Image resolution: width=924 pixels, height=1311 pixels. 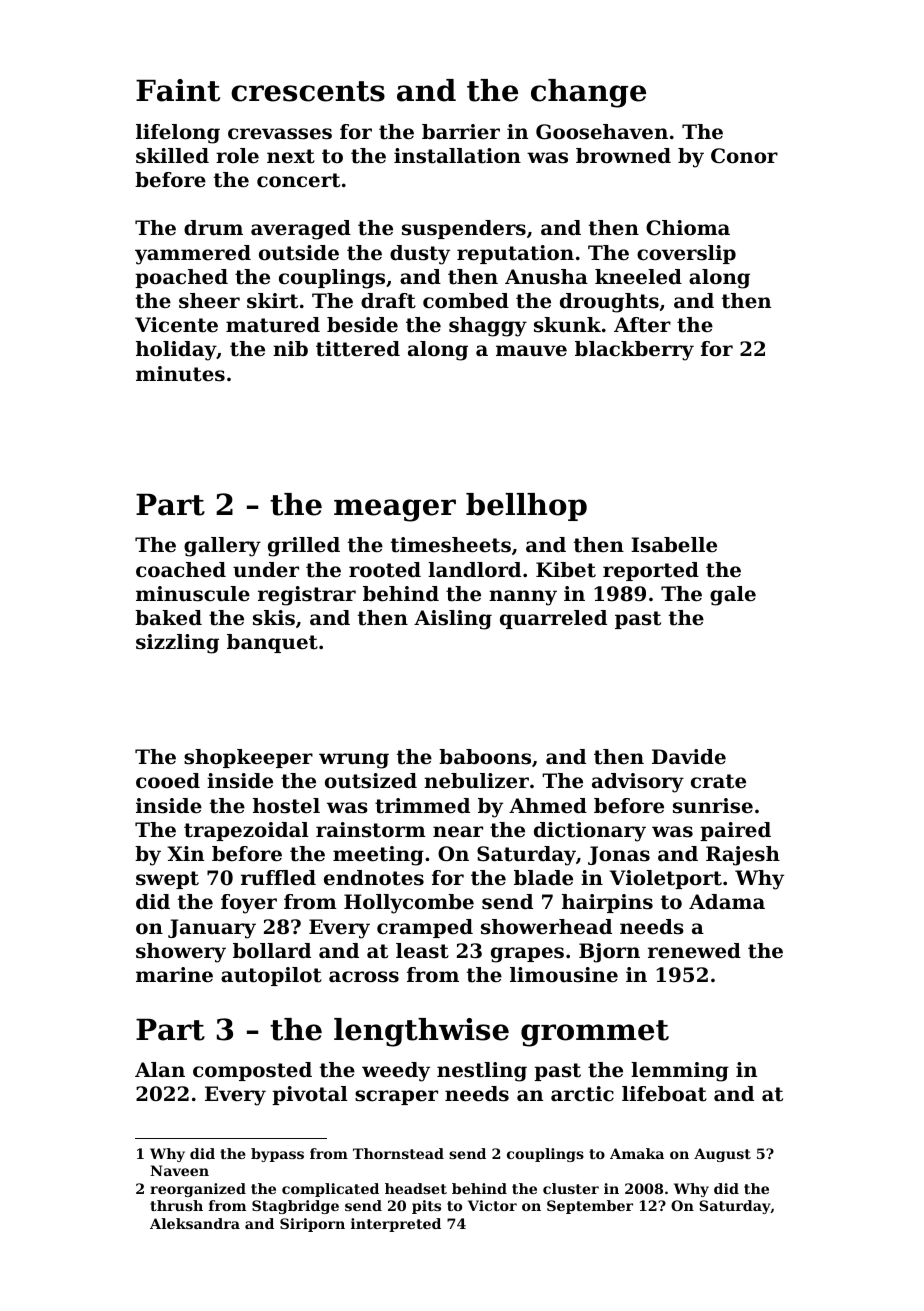 What do you see at coordinates (252, 1071) in the image?
I see `composted` at bounding box center [252, 1071].
